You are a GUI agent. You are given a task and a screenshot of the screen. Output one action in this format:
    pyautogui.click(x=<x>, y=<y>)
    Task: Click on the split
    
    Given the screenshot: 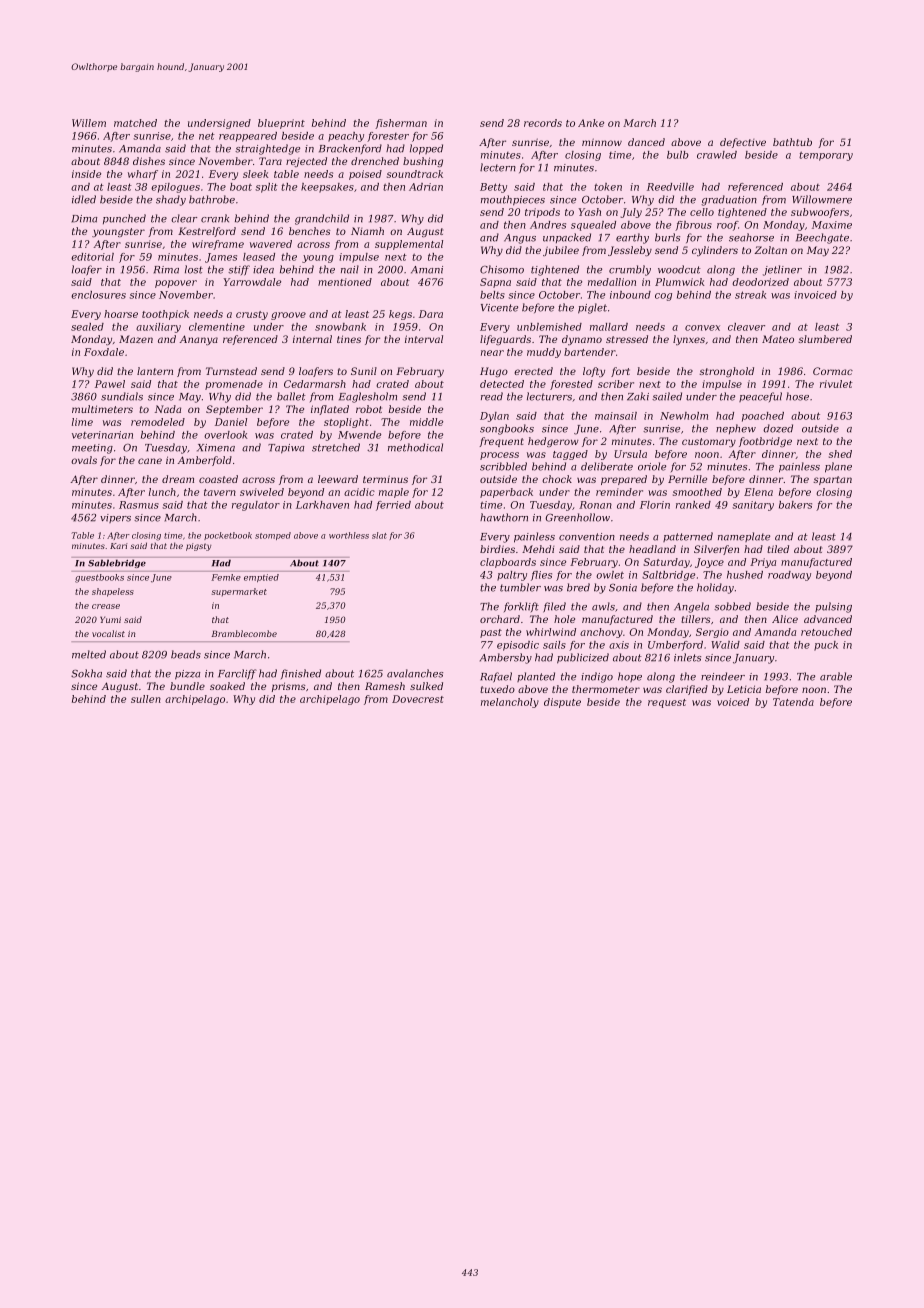 What is the action you would take?
    pyautogui.click(x=267, y=188)
